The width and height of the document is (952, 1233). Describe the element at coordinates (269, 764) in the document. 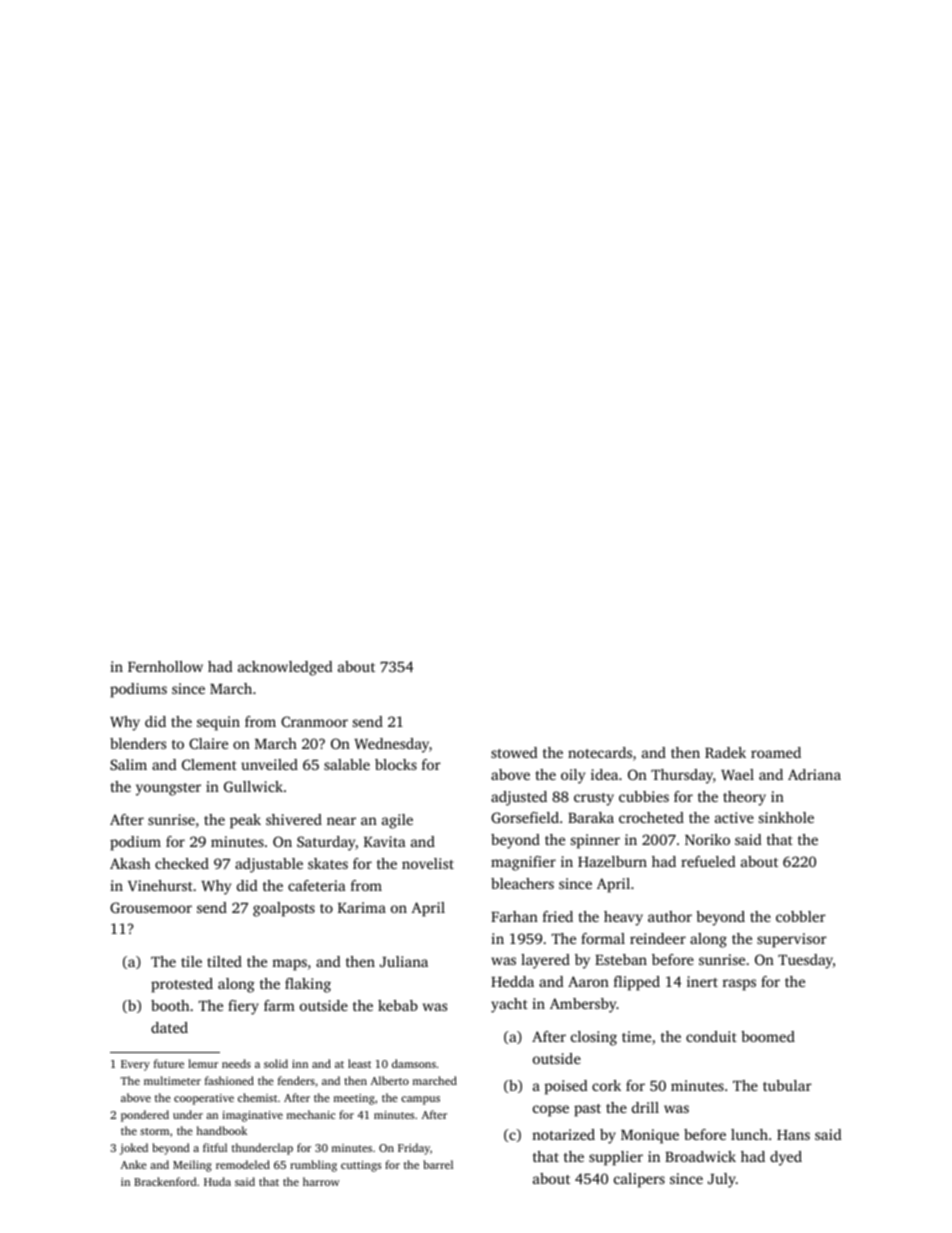

I see `unveiled` at that location.
